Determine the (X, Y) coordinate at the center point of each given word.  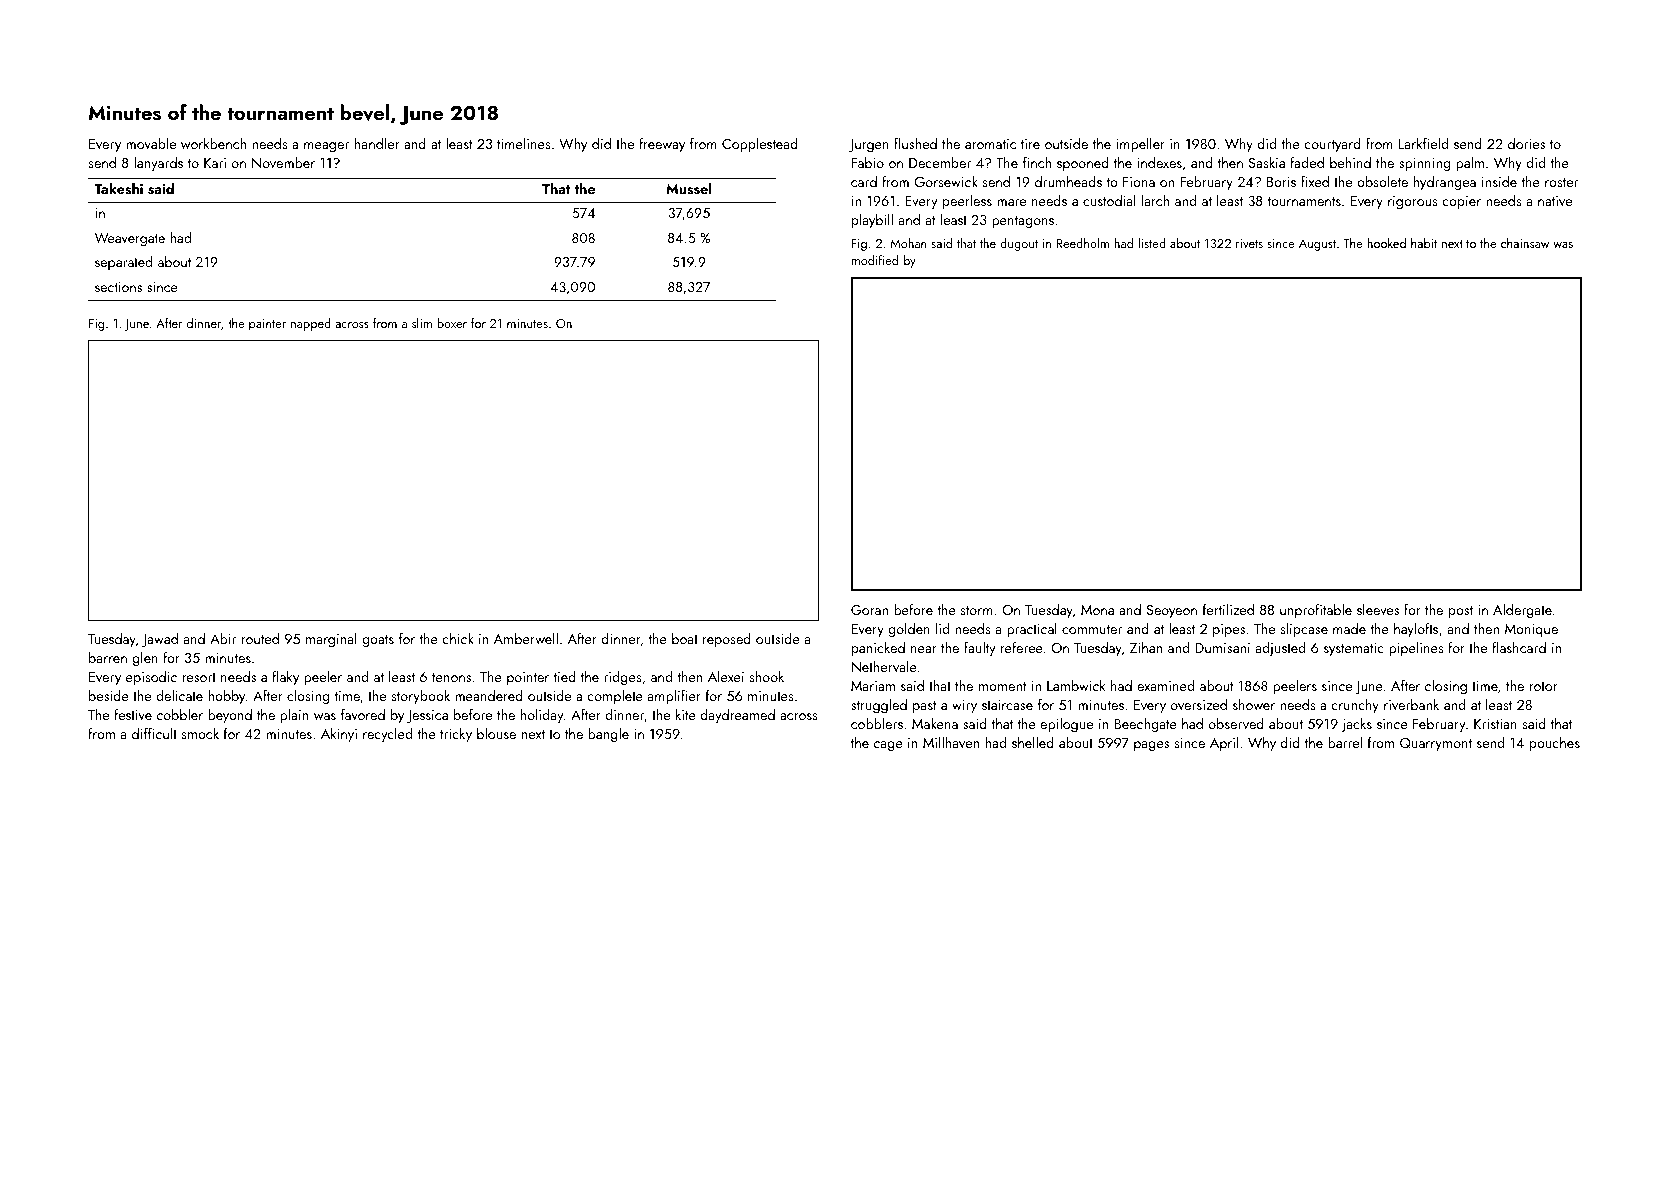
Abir (223, 638)
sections (118, 287)
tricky (456, 735)
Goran (869, 610)
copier (1461, 202)
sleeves (1378, 609)
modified (874, 260)
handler (377, 143)
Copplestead (760, 145)
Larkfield (1423, 143)
